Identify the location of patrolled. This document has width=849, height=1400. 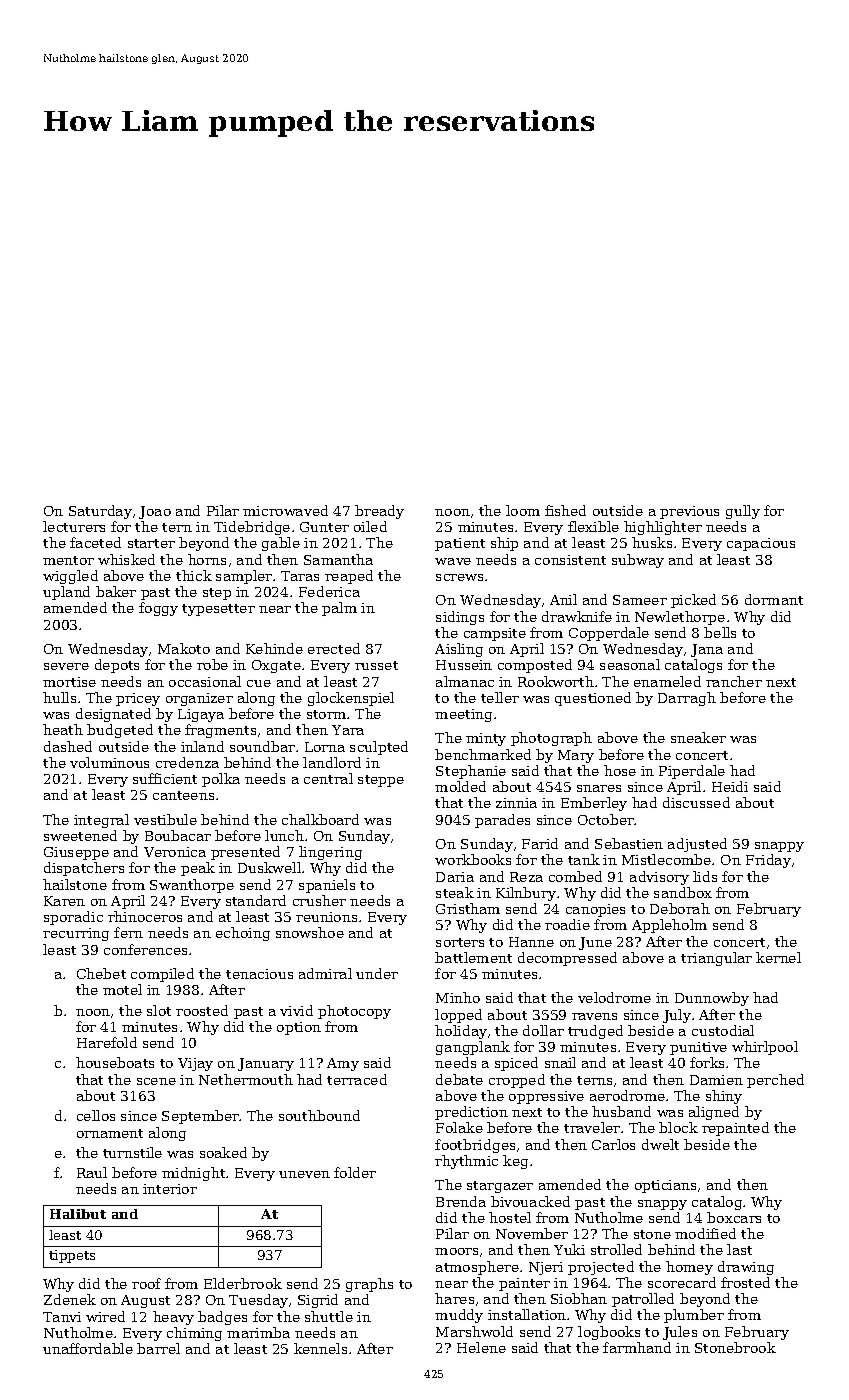
(643, 1300).
